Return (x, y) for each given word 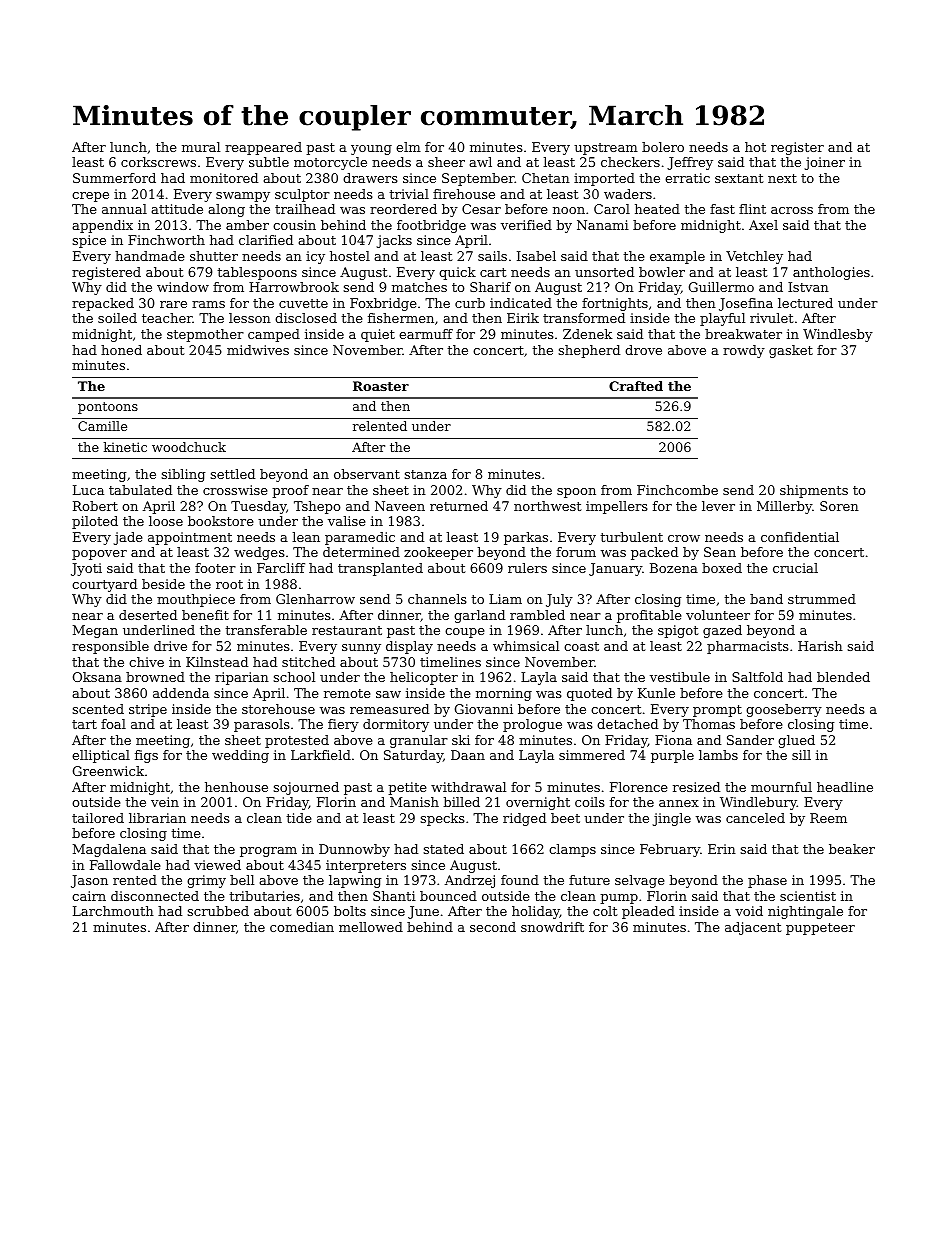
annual (124, 209)
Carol (612, 209)
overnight (538, 803)
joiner (825, 163)
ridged (524, 819)
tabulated (140, 490)
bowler (662, 272)
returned (459, 506)
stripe (148, 710)
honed (121, 350)
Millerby (784, 507)
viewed (217, 865)
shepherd (589, 351)
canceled (755, 818)
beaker (852, 849)
